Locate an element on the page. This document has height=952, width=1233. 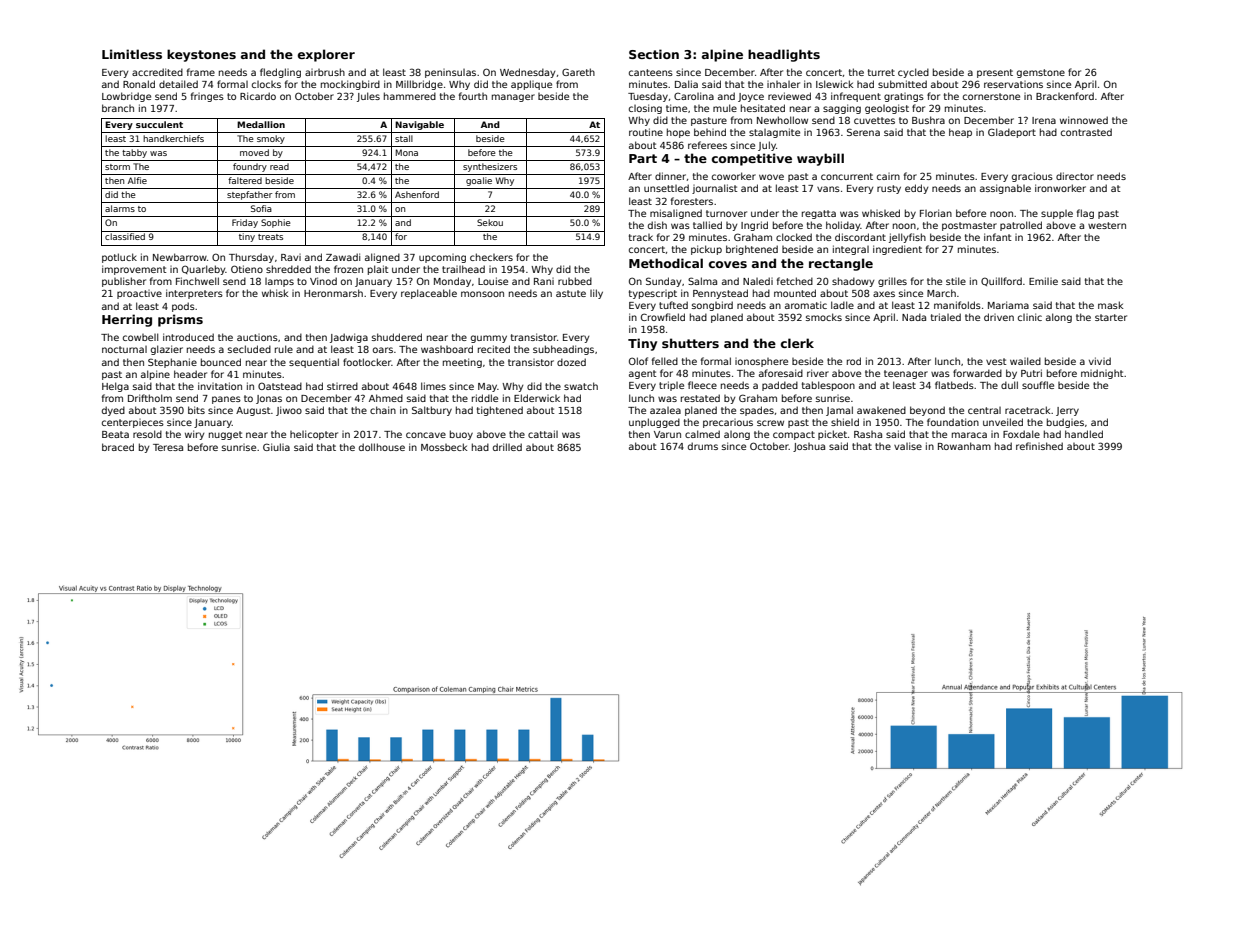
Emilie is located at coordinates (1043, 281).
